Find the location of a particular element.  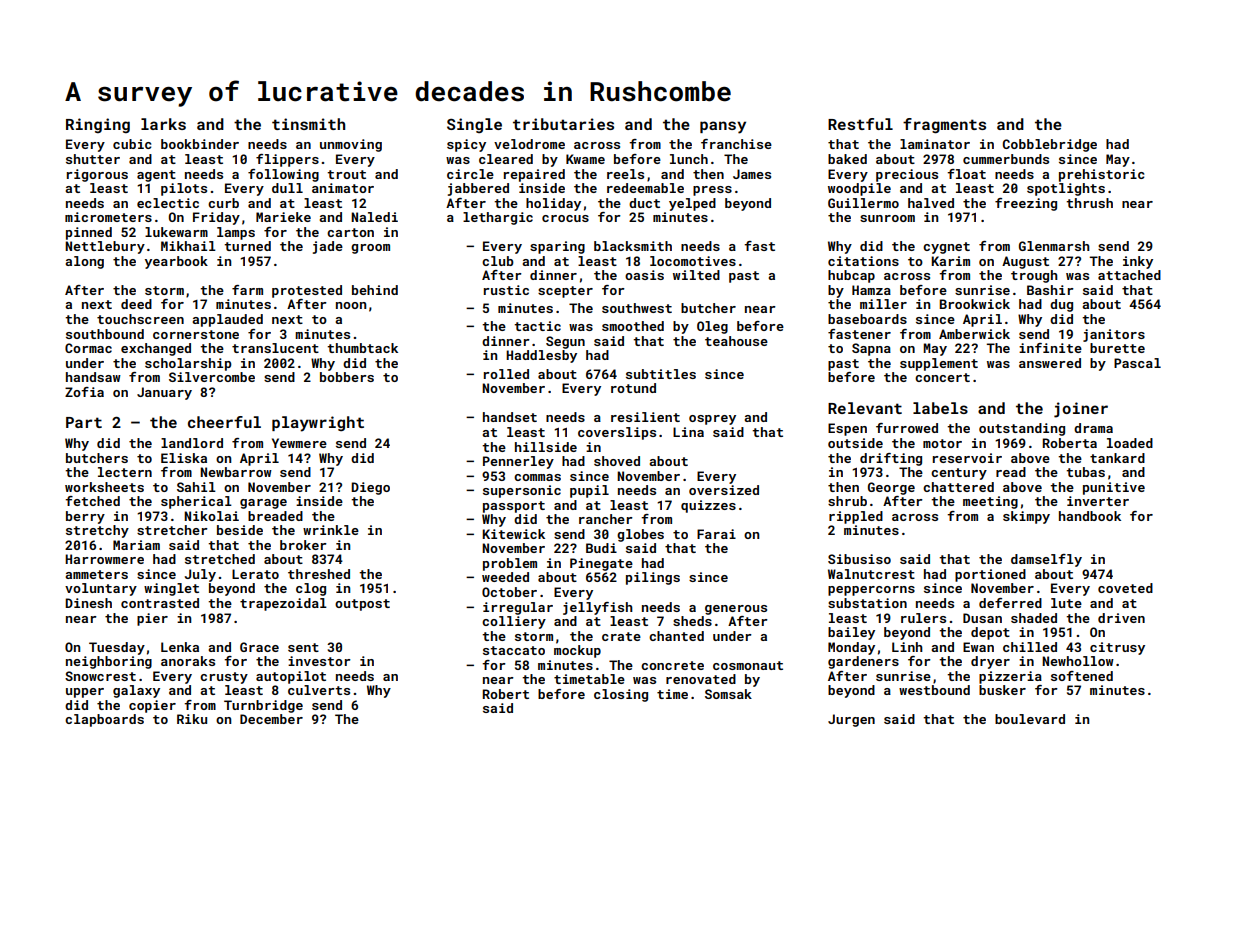

pansy is located at coordinates (723, 127).
